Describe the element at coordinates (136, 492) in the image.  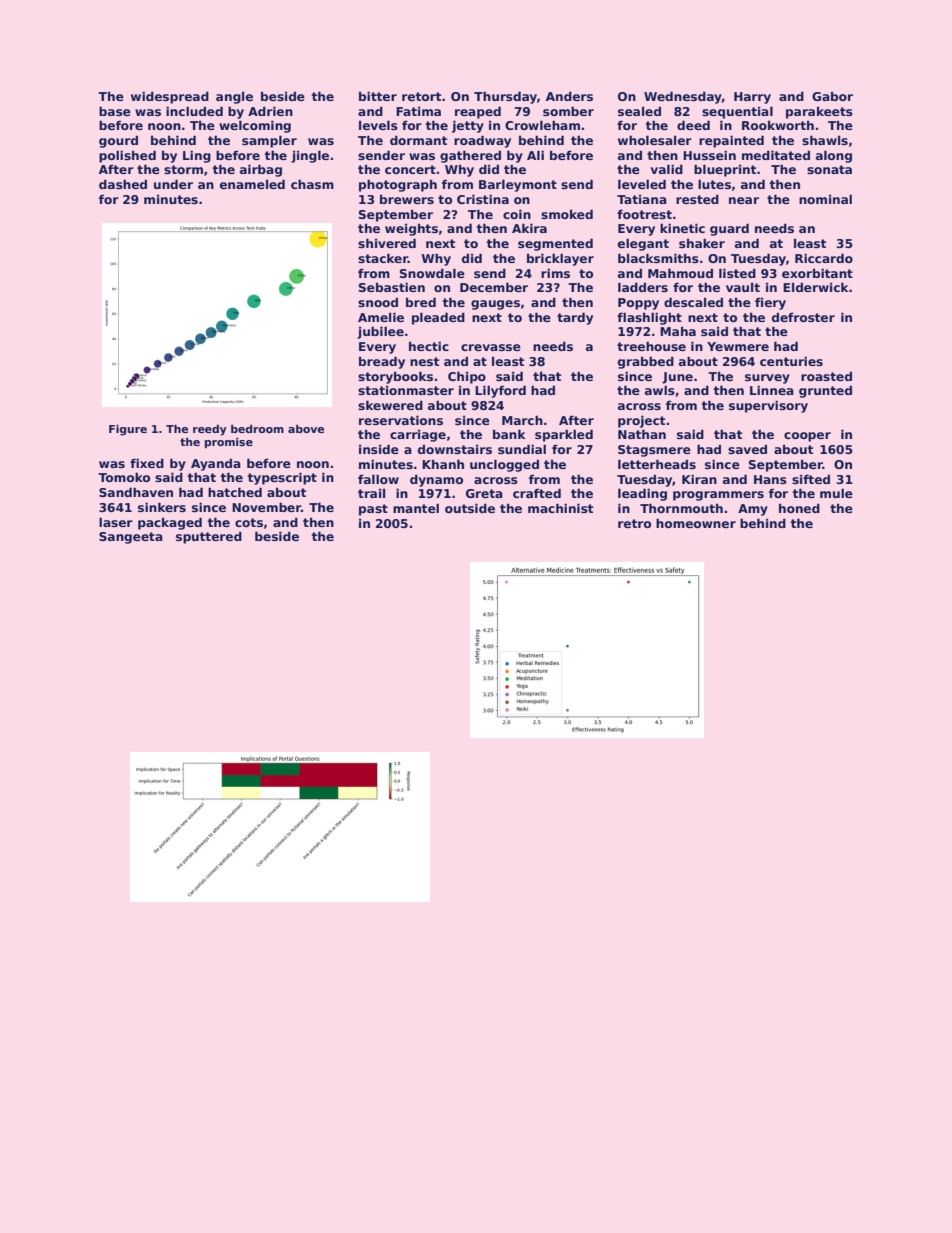
I see `Sandhaven` at that location.
